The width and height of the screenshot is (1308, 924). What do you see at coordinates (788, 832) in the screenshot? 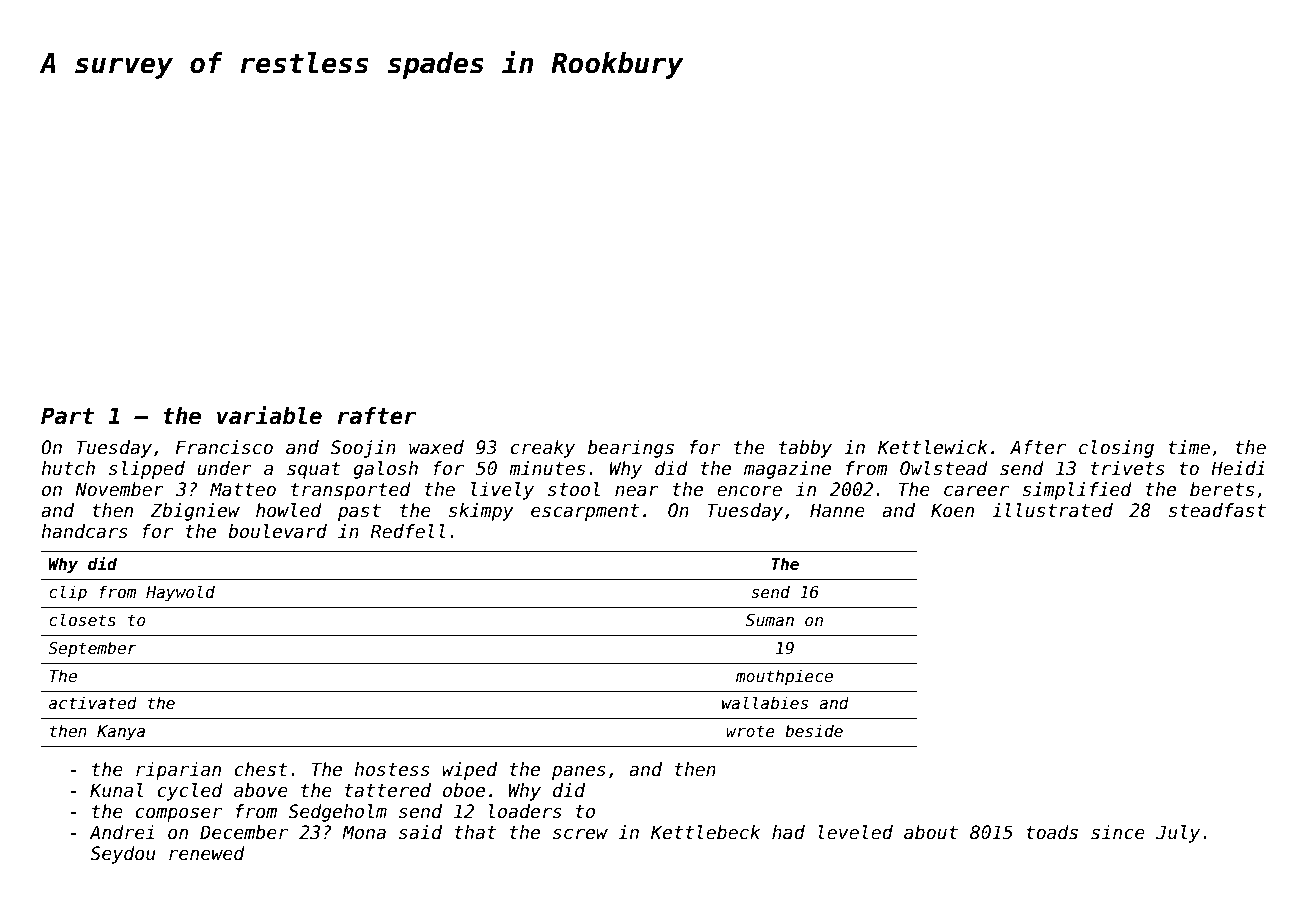
I see `had` at bounding box center [788, 832].
